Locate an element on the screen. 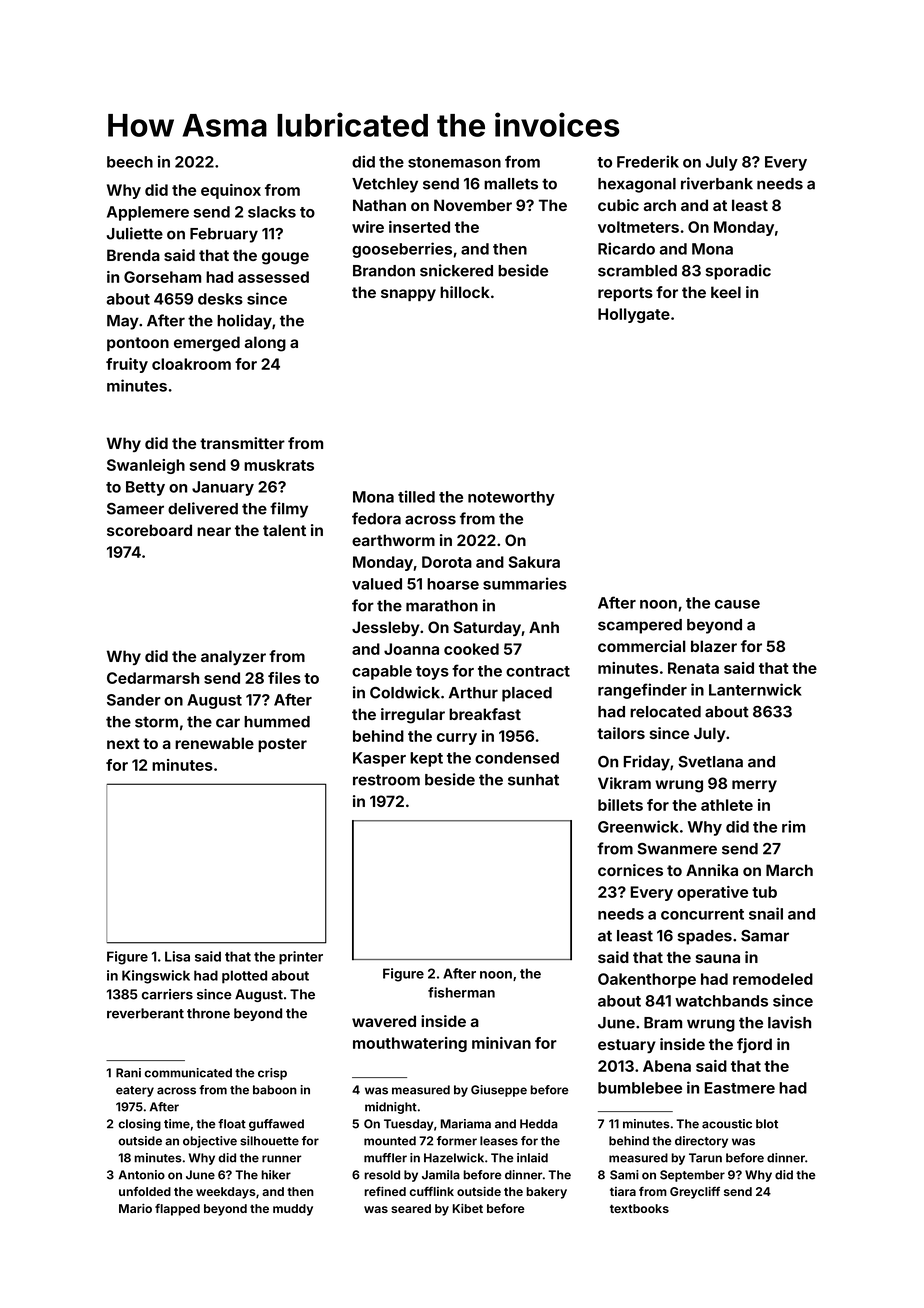  hexagonal is located at coordinates (637, 185).
